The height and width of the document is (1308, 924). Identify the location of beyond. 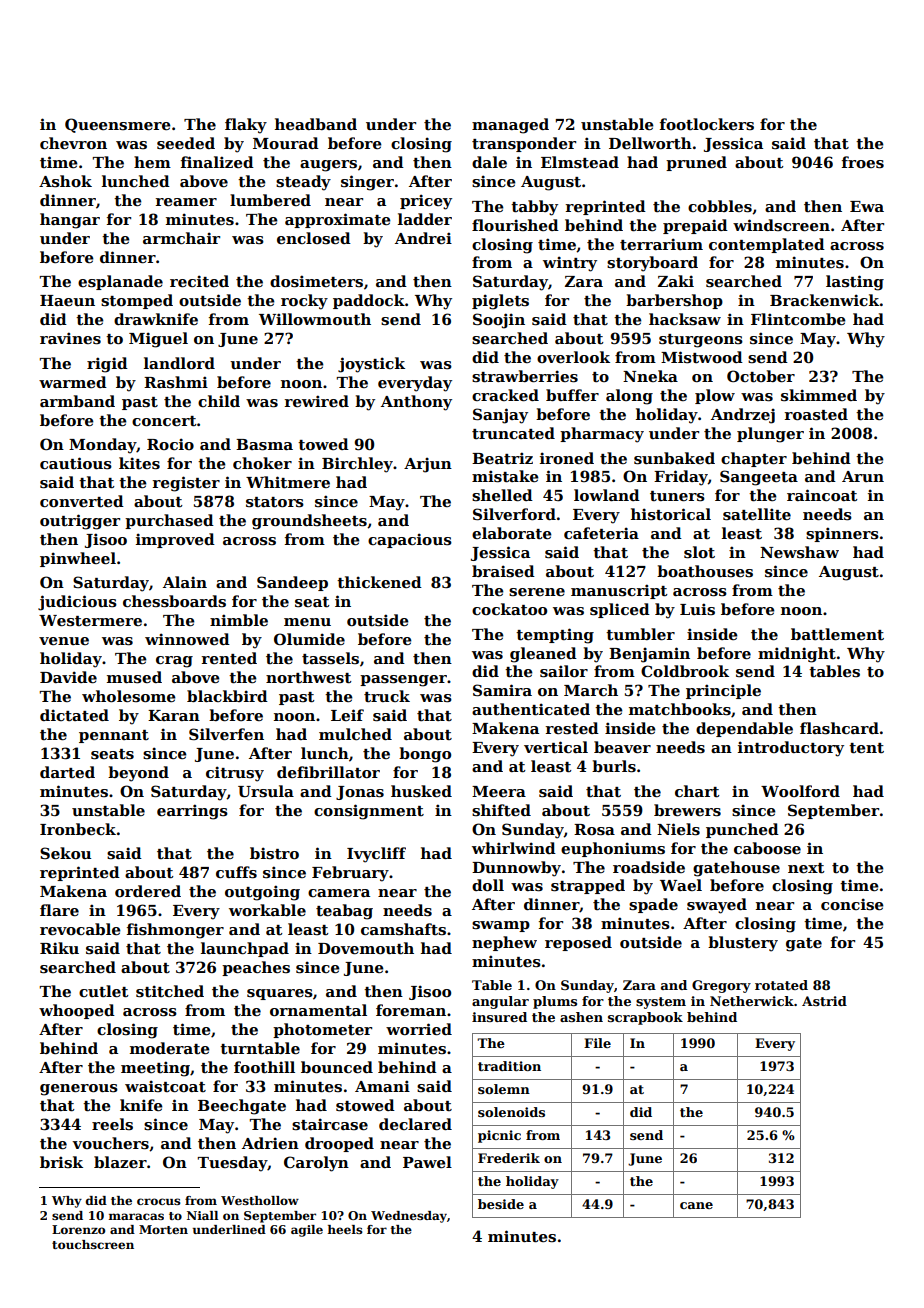
(138, 774).
